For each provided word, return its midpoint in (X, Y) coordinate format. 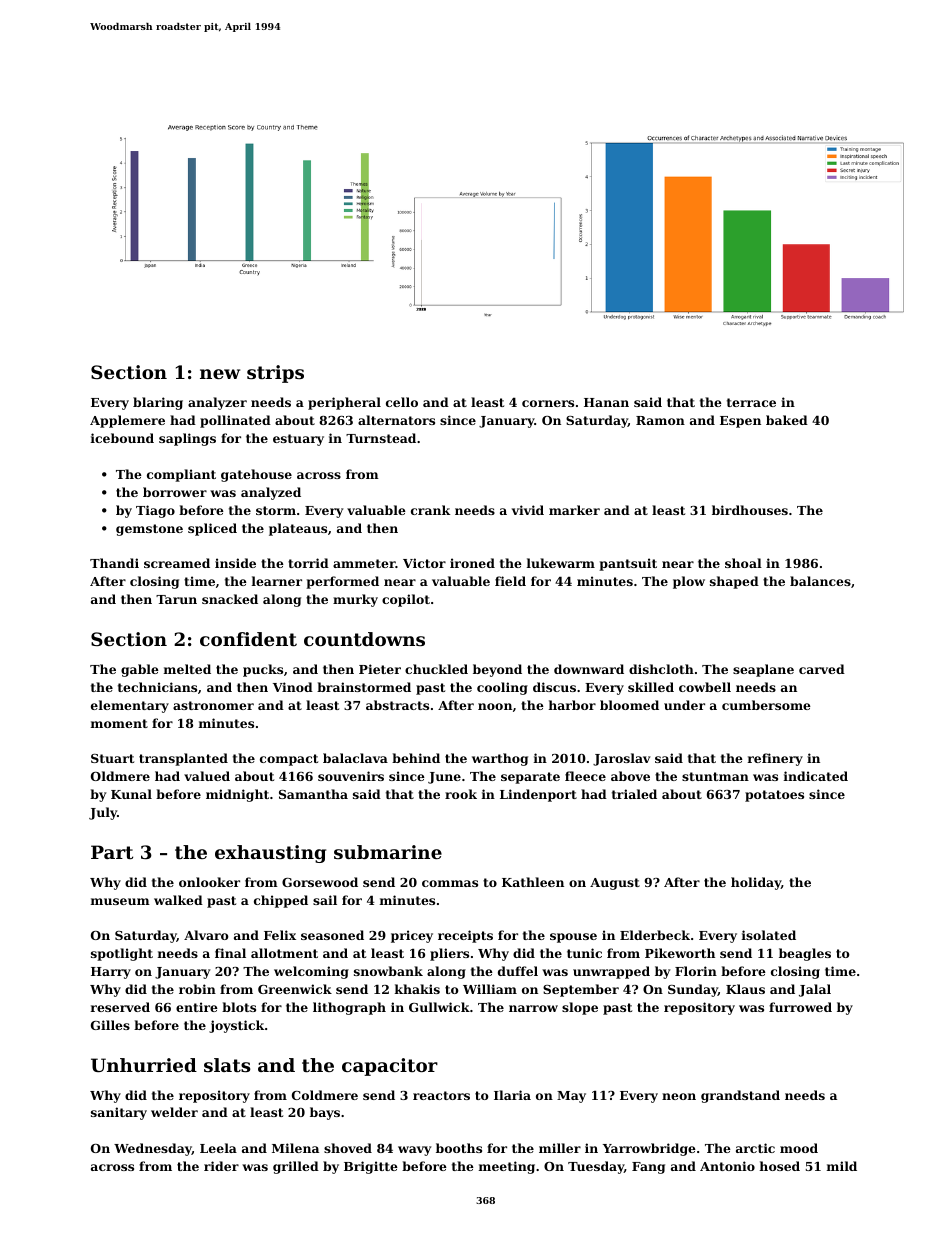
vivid (528, 510)
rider (221, 1166)
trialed (634, 794)
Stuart (112, 758)
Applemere (127, 421)
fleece (585, 776)
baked (787, 420)
